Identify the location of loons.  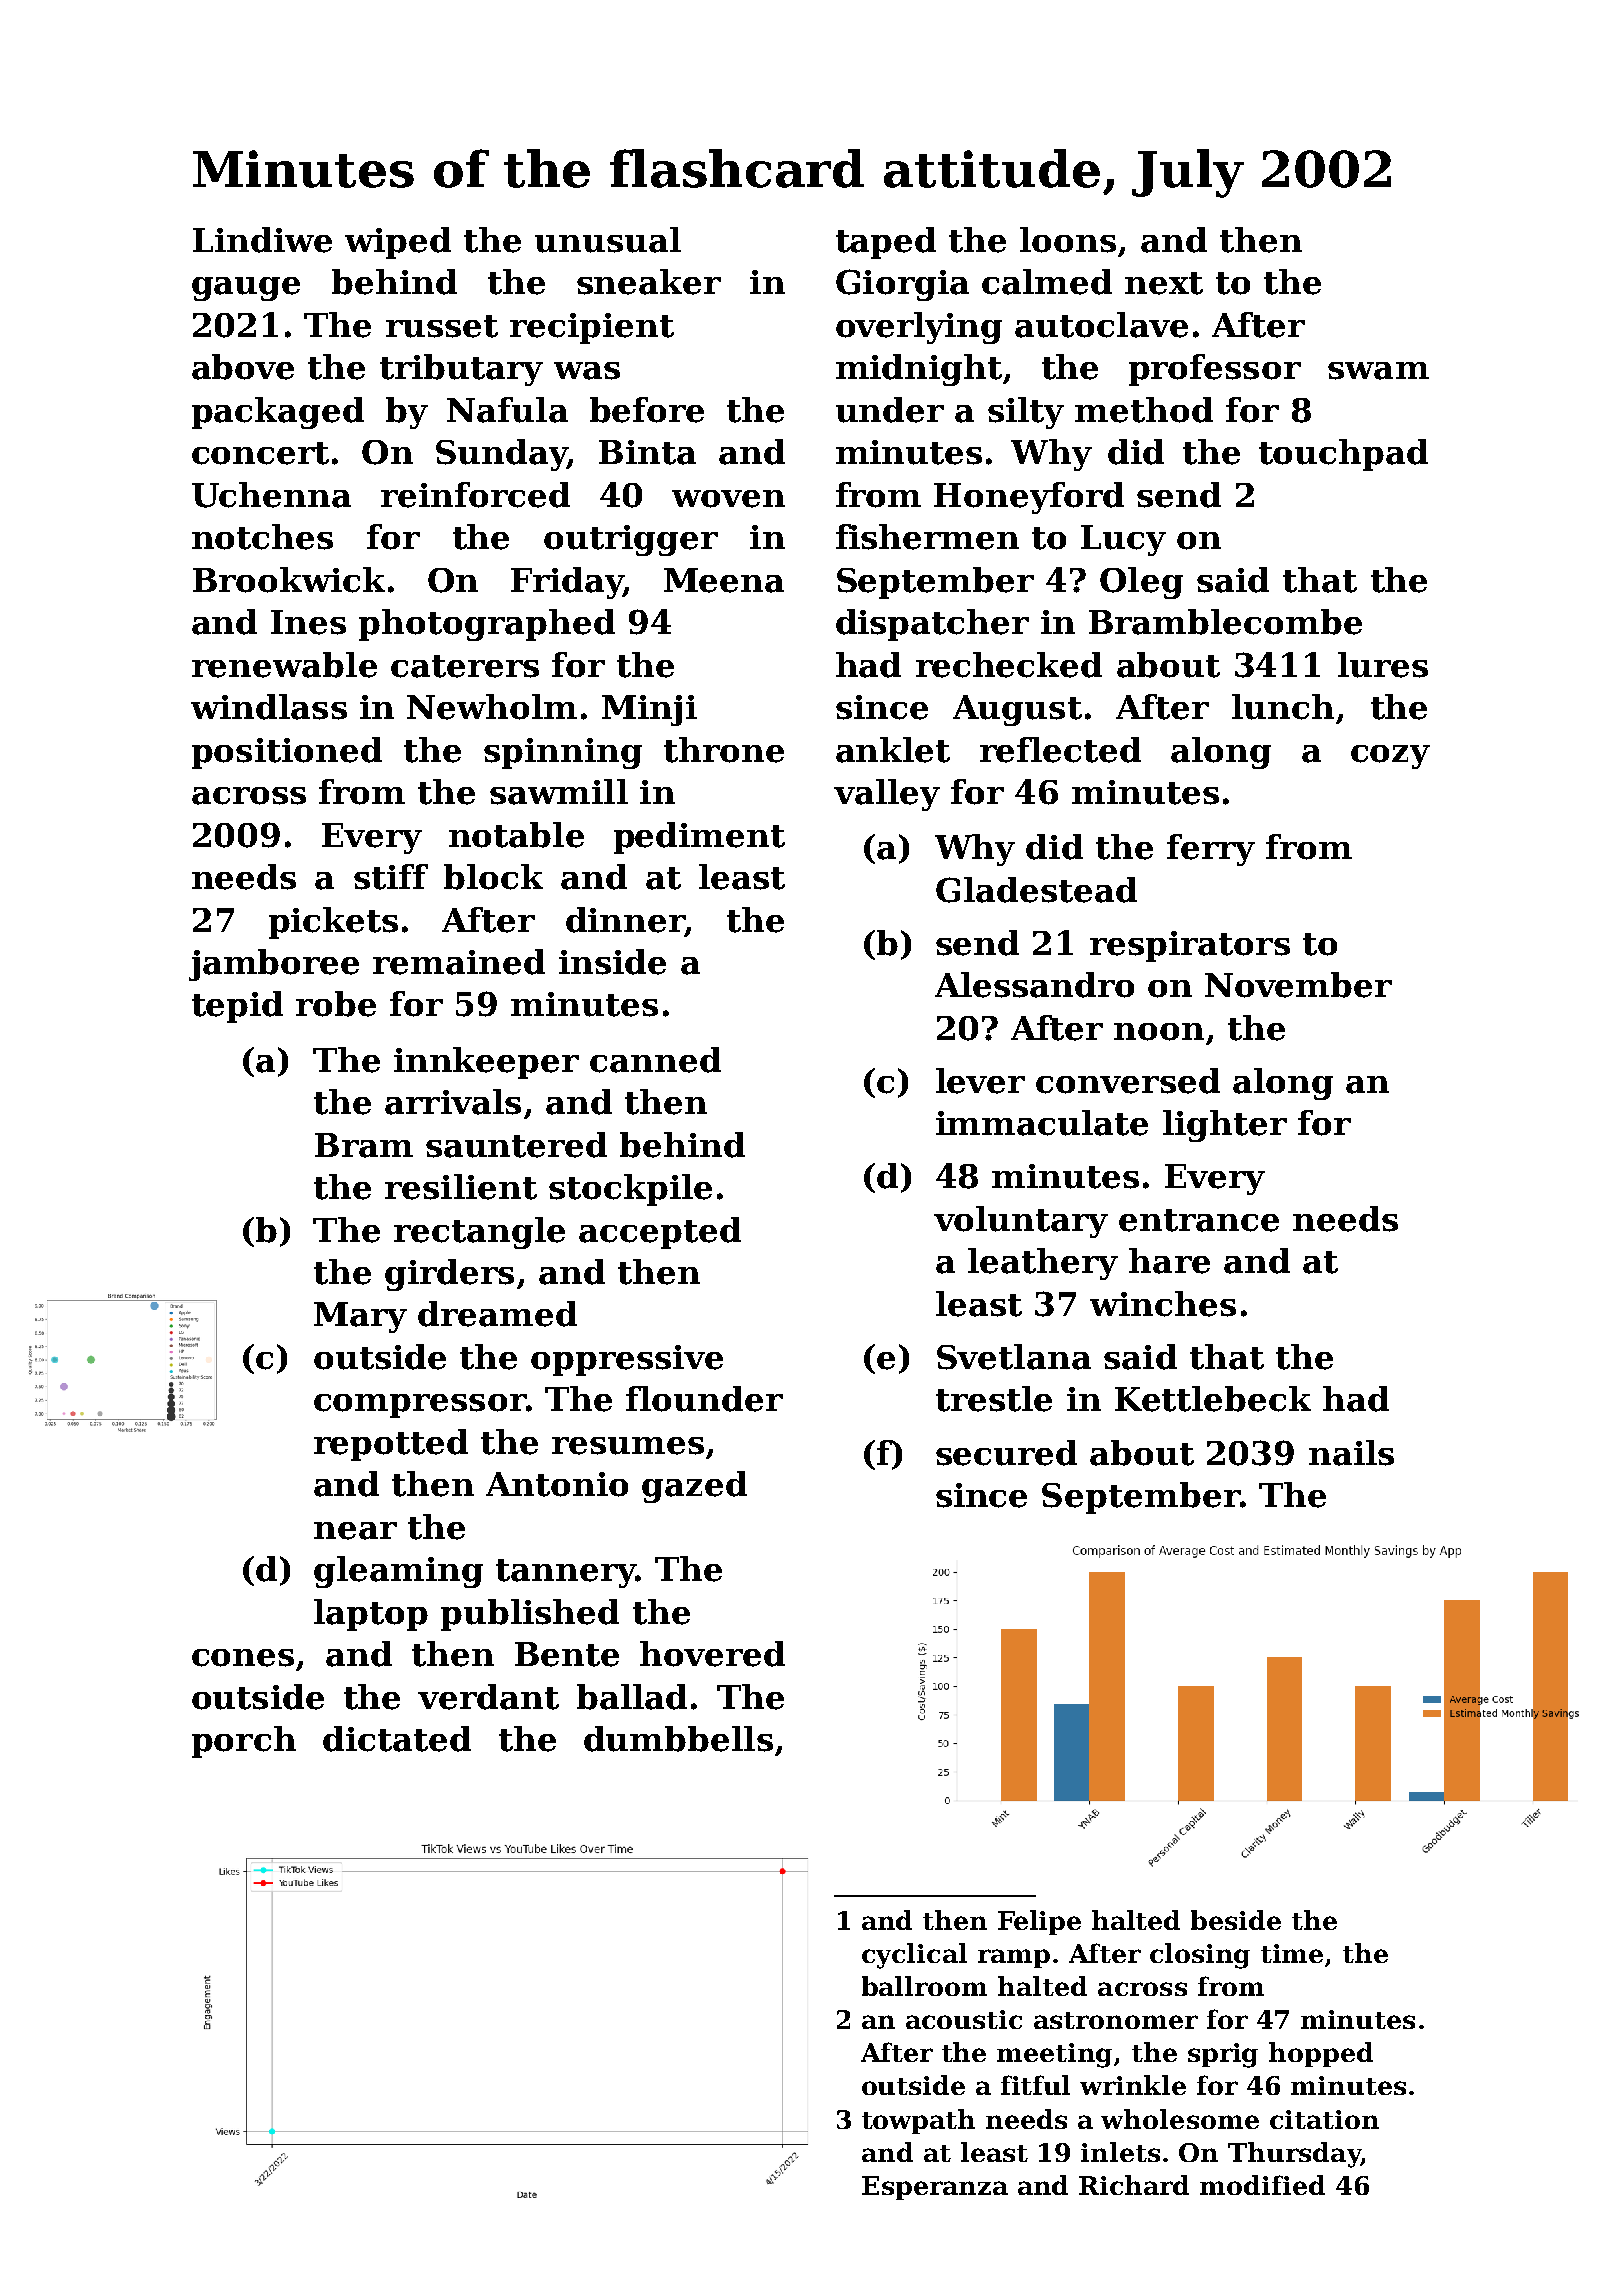
(1068, 240).
